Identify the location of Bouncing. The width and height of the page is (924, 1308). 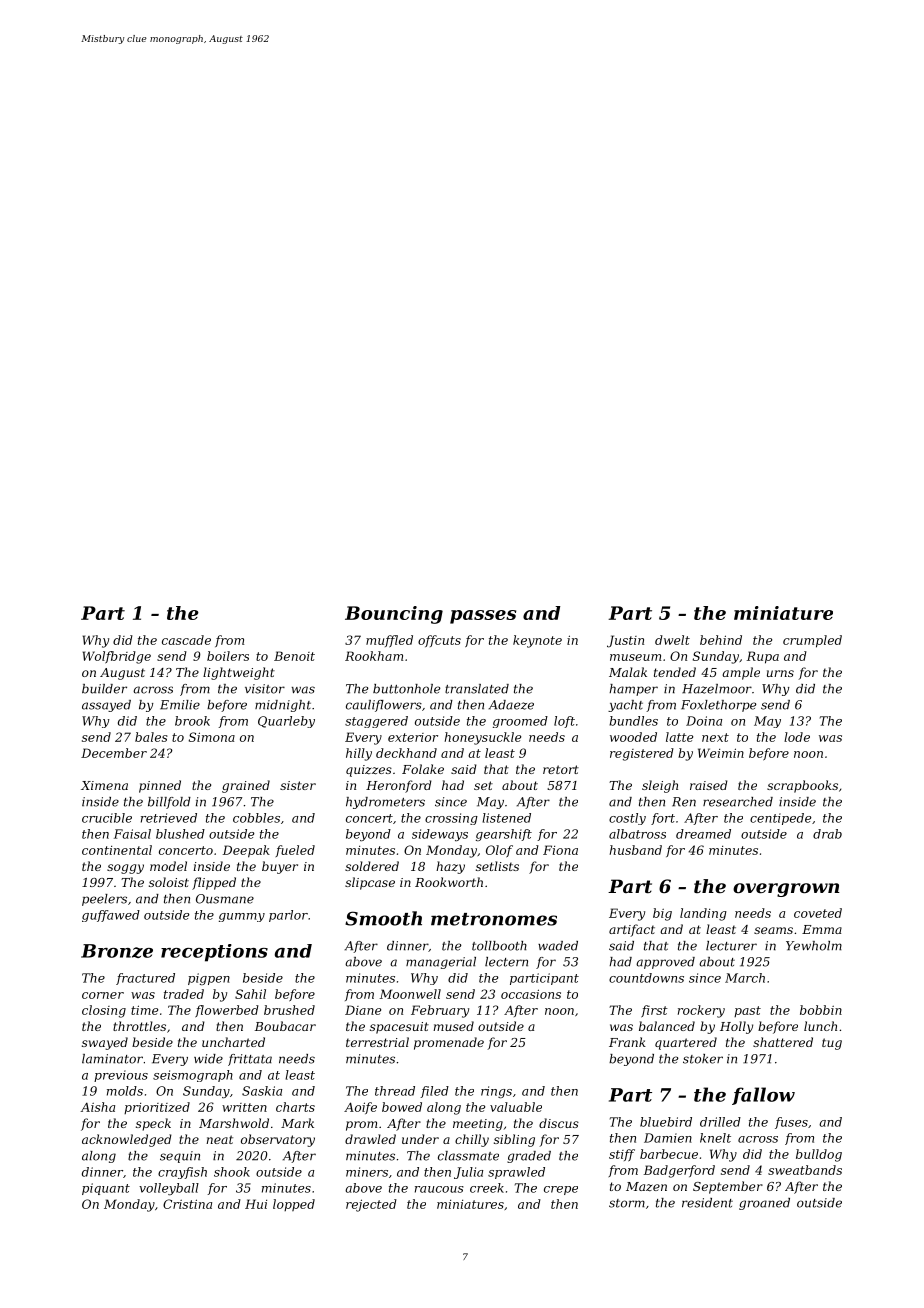
(394, 615).
